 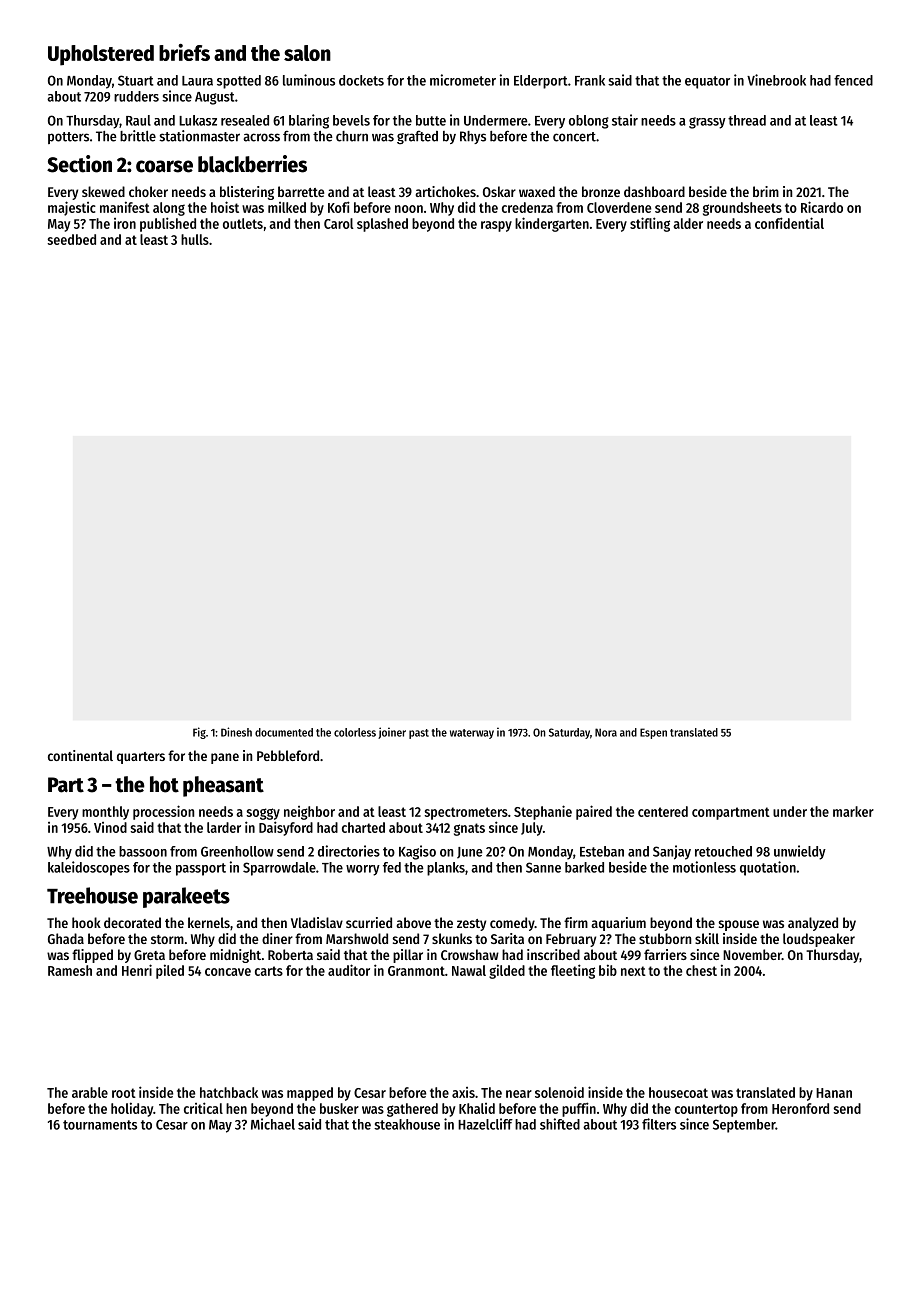 I want to click on steakhouse, so click(x=407, y=1124).
